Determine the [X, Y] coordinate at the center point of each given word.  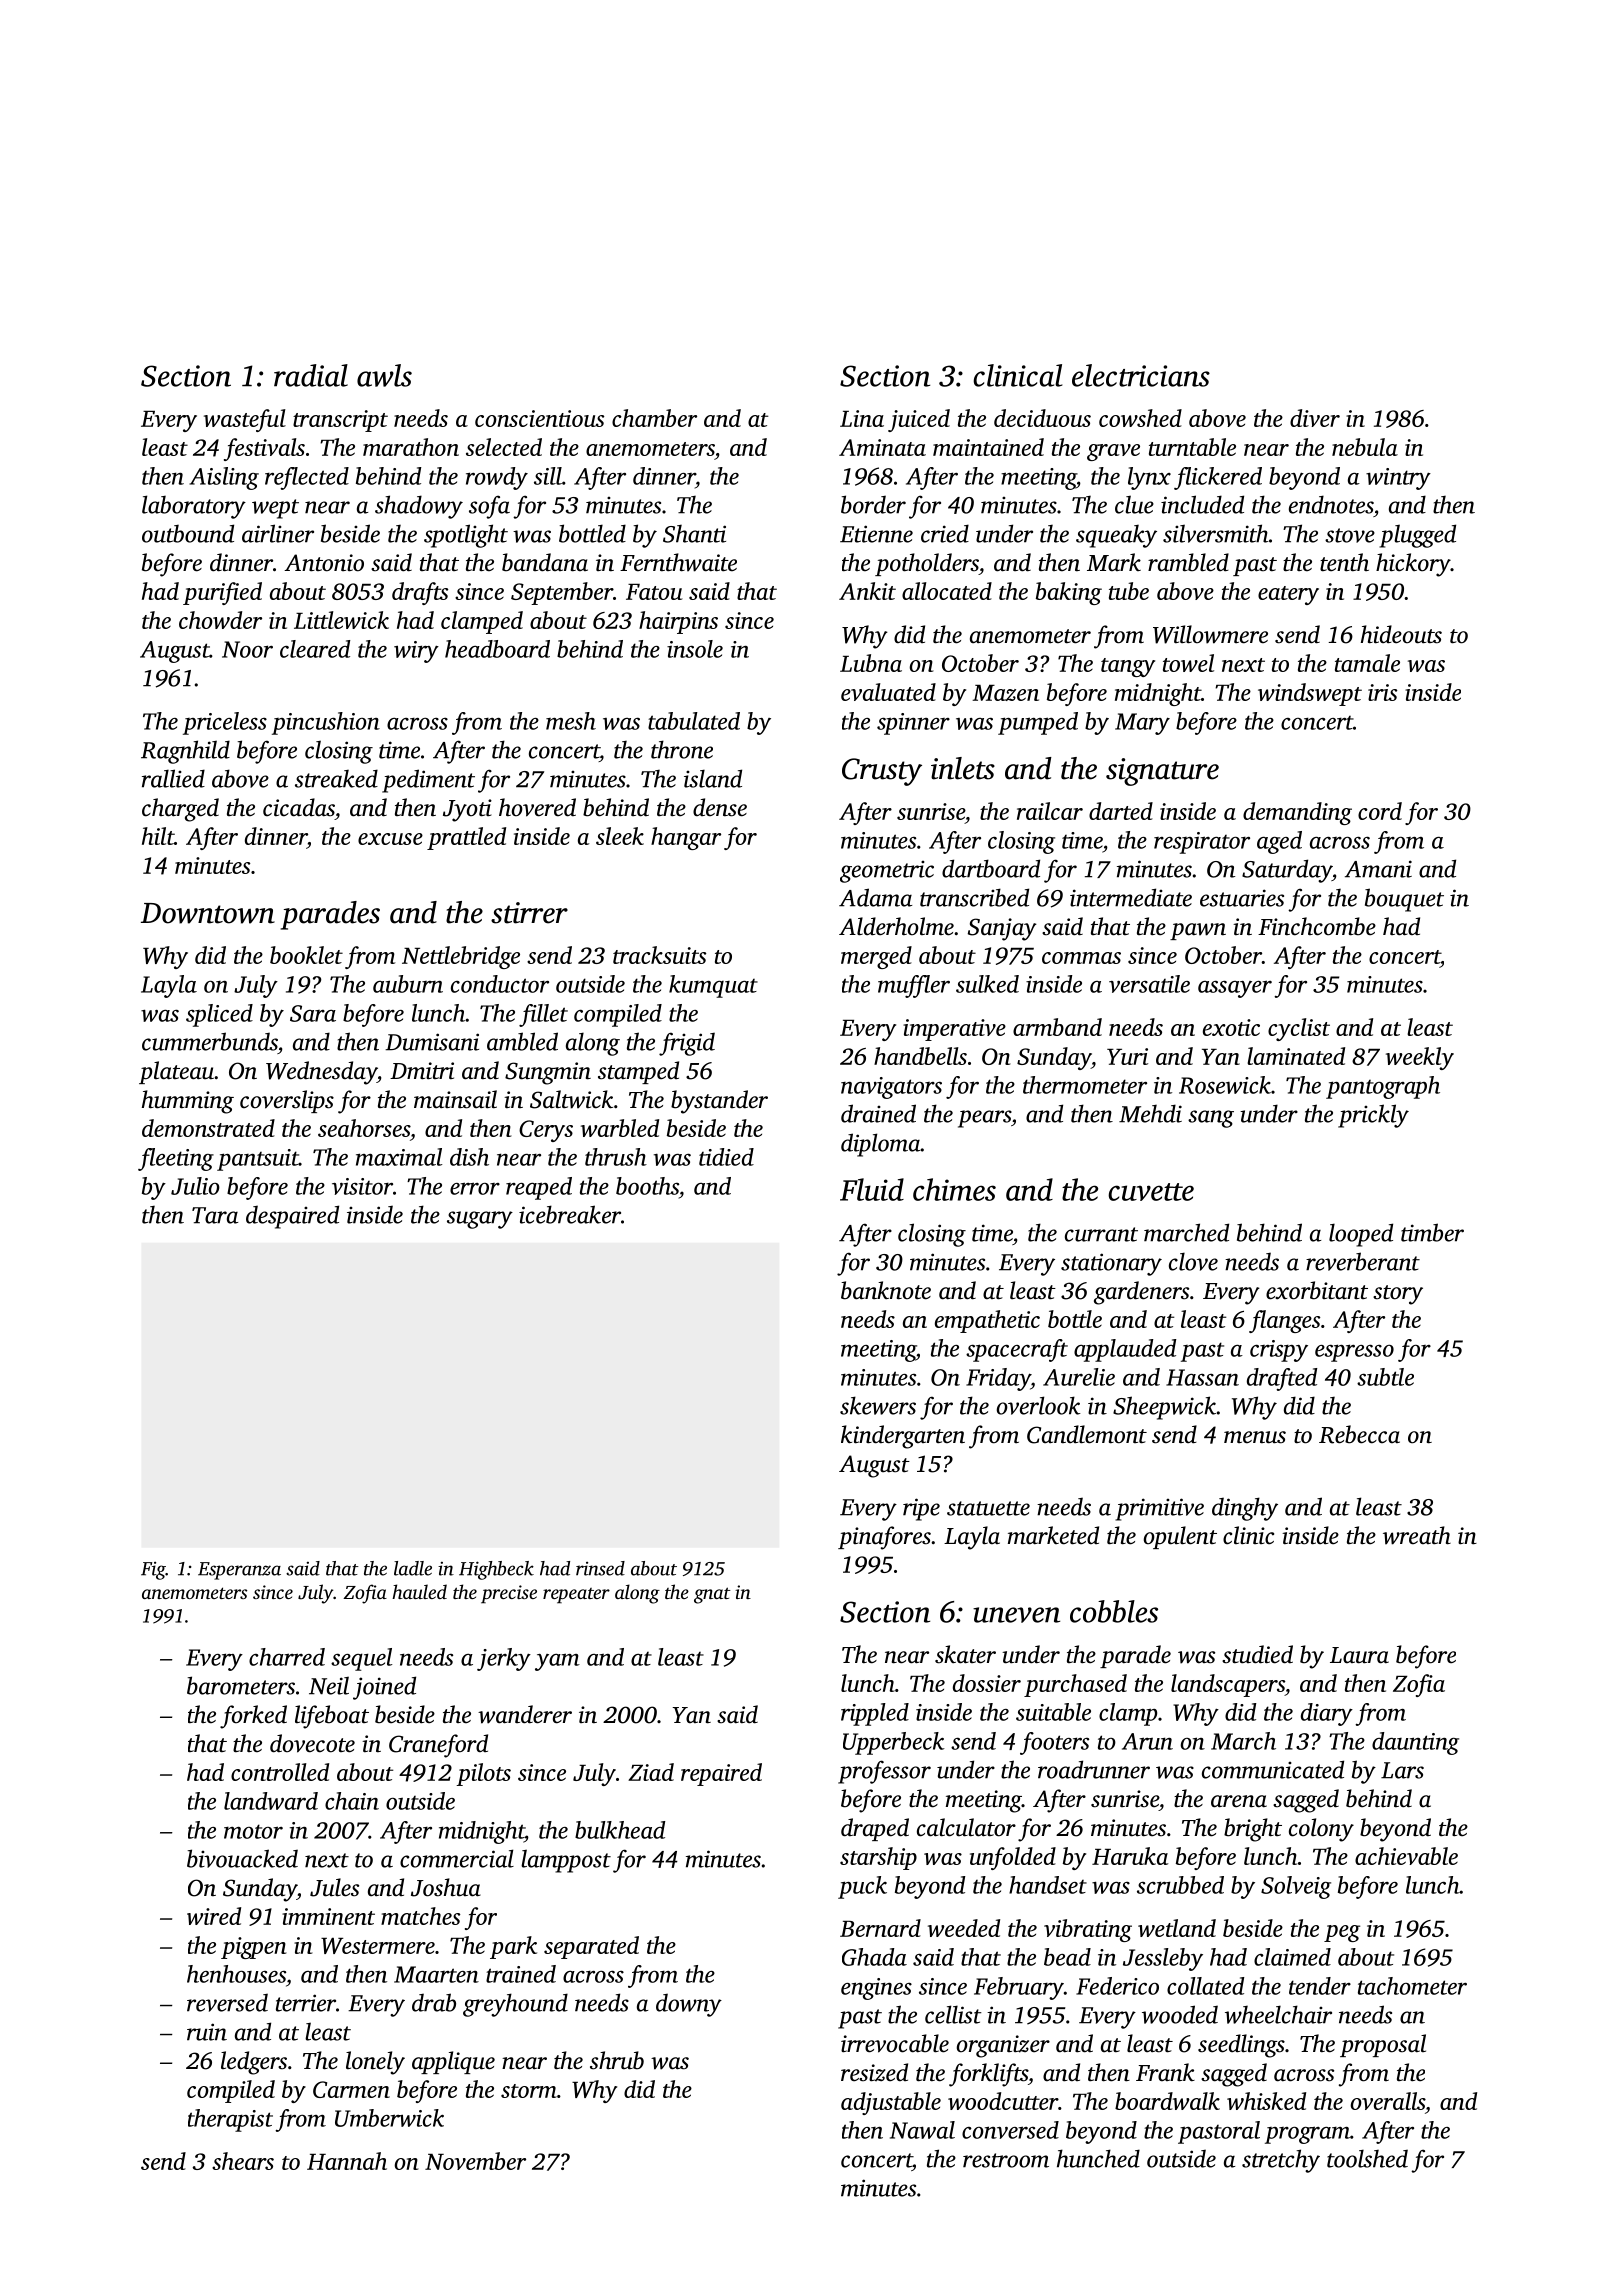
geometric [887, 872]
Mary [1142, 724]
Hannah [347, 2161]
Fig [153, 1571]
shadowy [419, 507]
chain [352, 1801]
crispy [1279, 1351]
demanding [1297, 813]
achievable [1406, 1856]
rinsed [600, 1568]
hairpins [678, 622]
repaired [721, 1774]
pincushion [326, 723]
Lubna [871, 663]
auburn [408, 984]
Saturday [1287, 871]
